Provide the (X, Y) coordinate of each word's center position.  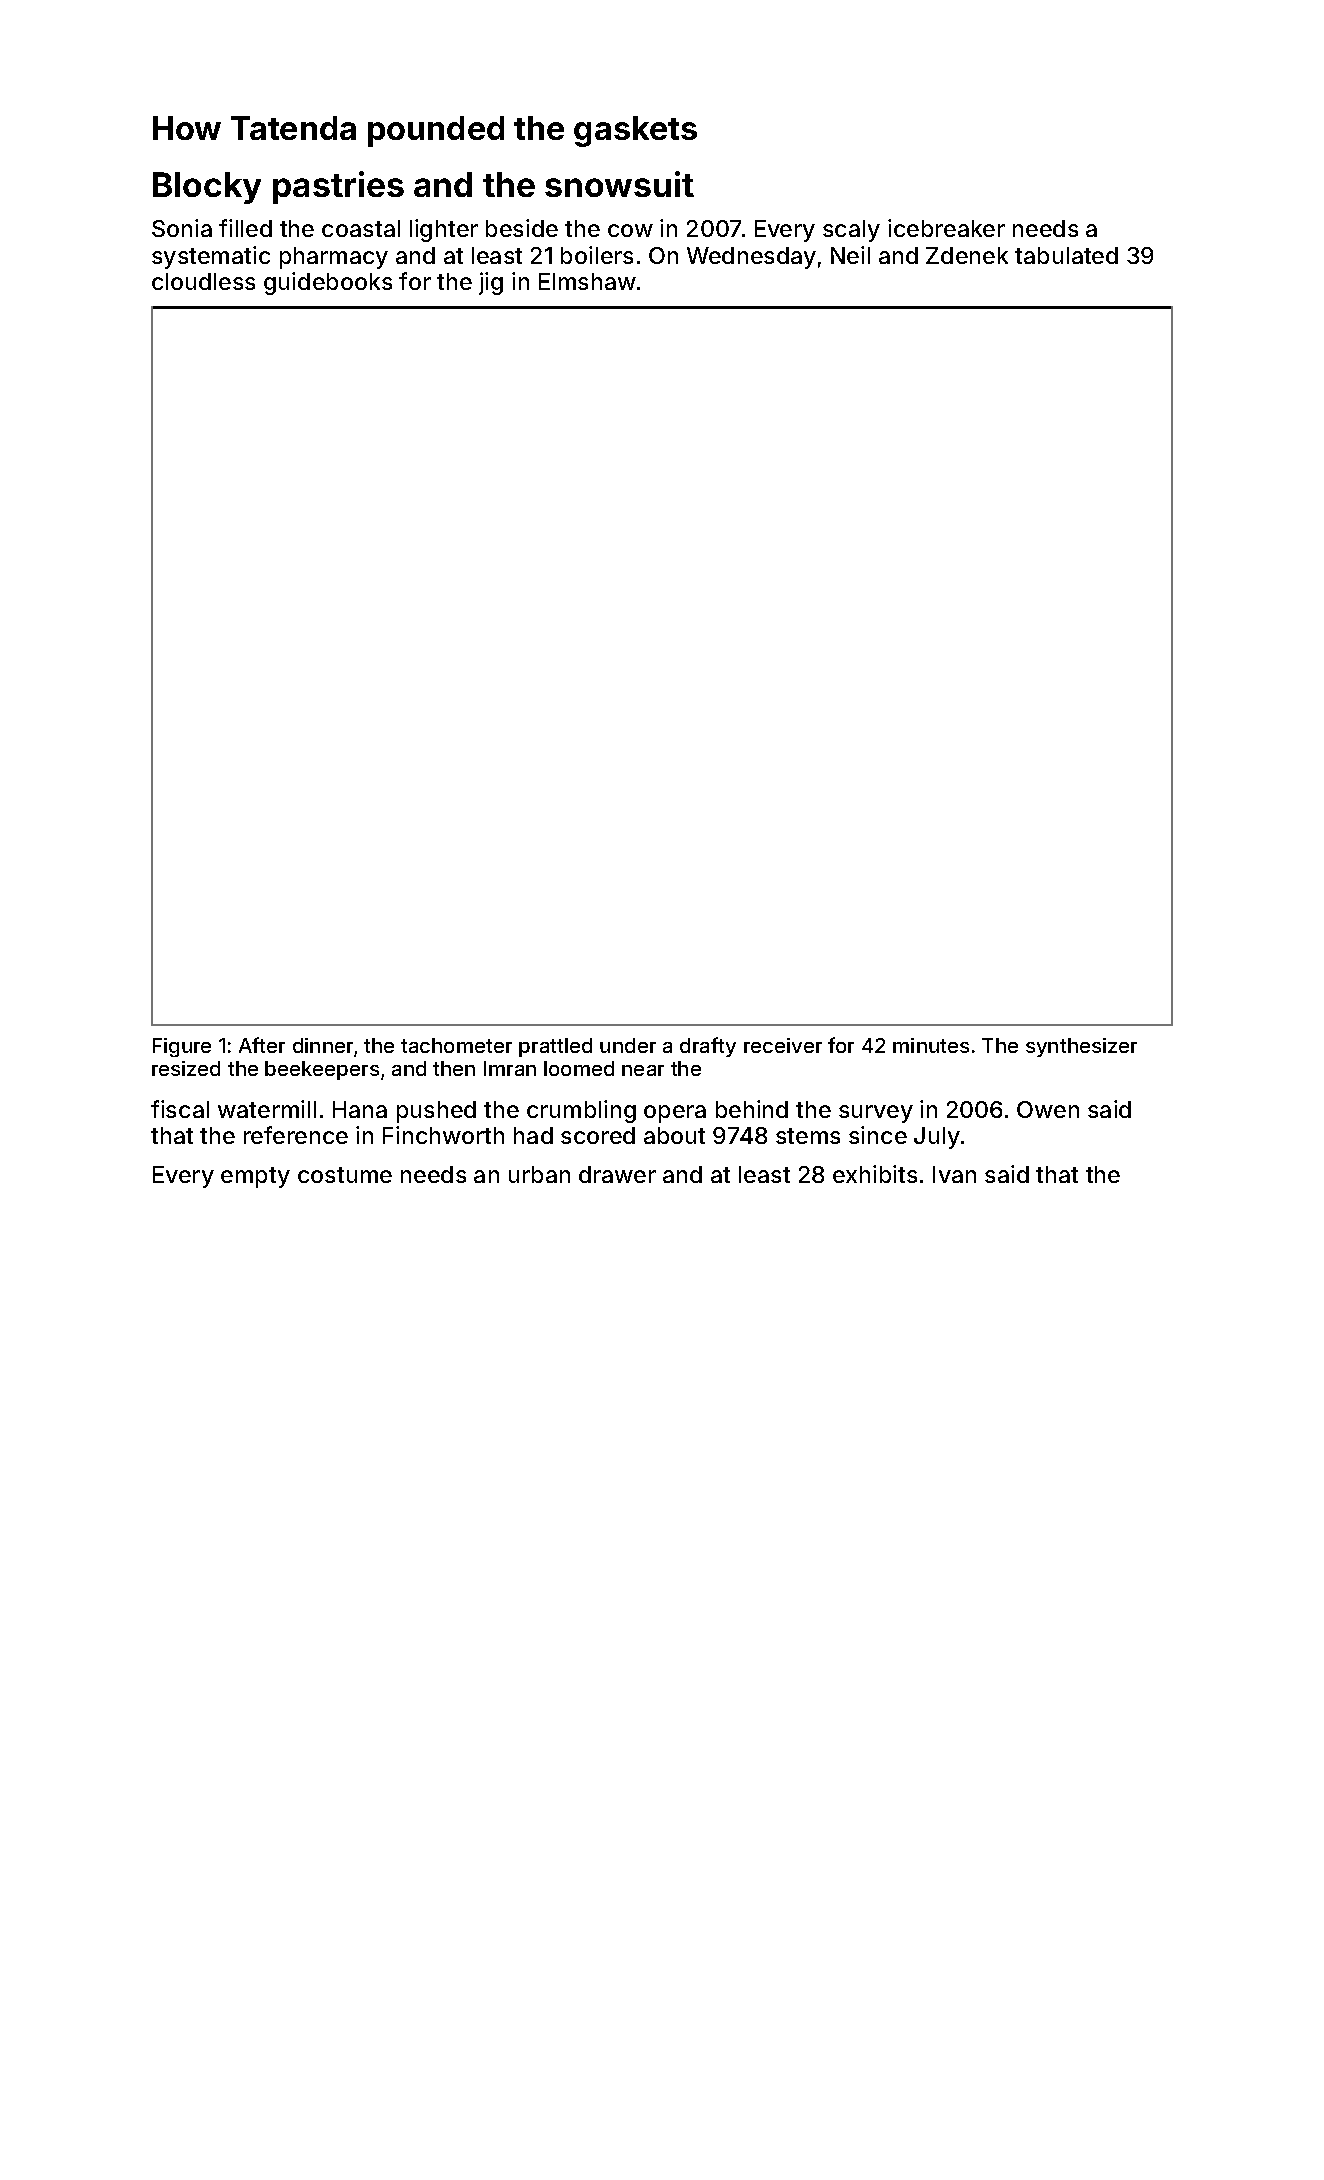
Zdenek (967, 255)
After (262, 1045)
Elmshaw (587, 281)
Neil (850, 255)
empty (255, 1177)
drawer (617, 1174)
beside (522, 228)
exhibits (875, 1174)
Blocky (207, 188)
